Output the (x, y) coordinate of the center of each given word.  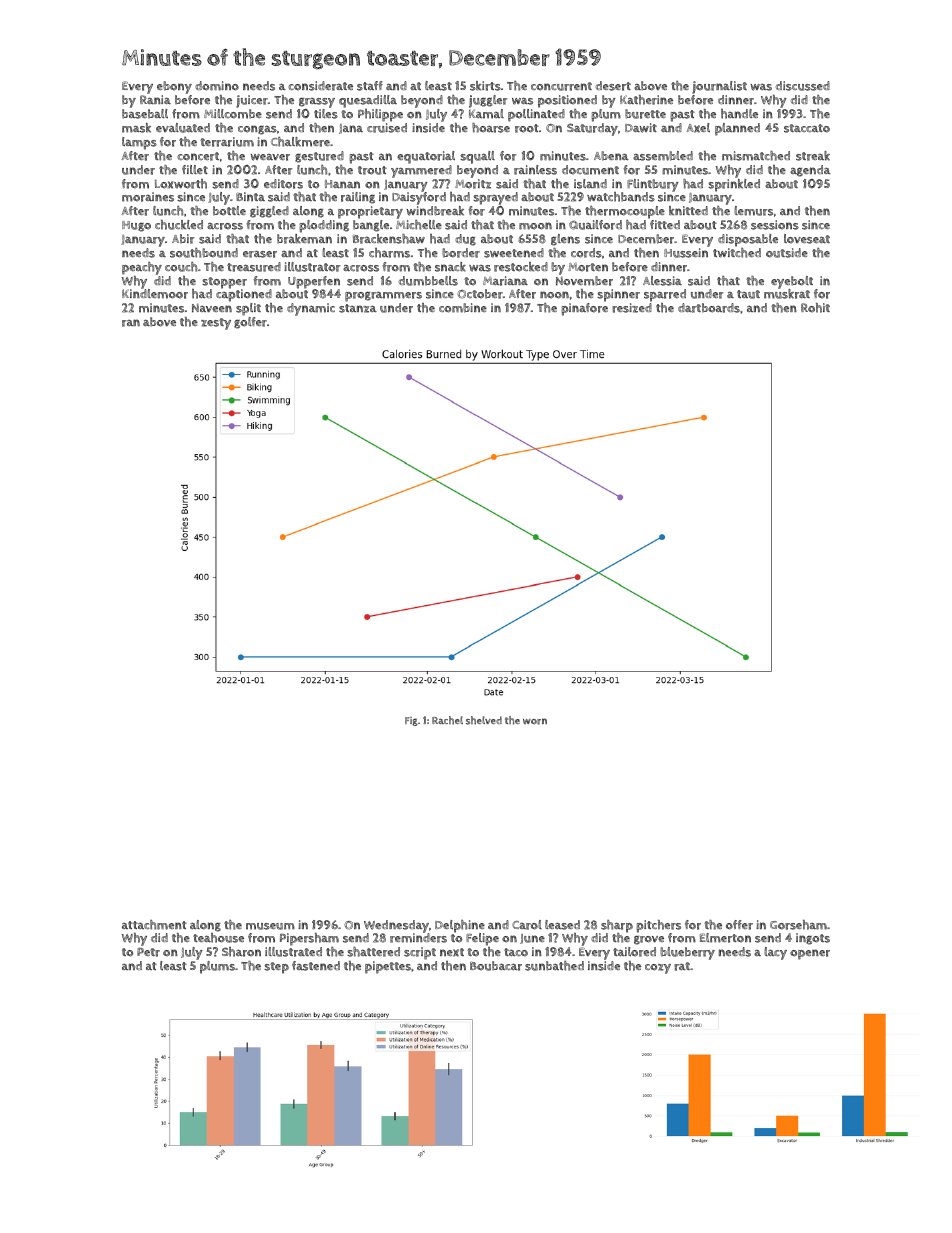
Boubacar (496, 966)
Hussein (686, 253)
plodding (324, 226)
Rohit (815, 308)
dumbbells (428, 281)
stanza (358, 308)
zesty (216, 324)
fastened (316, 966)
